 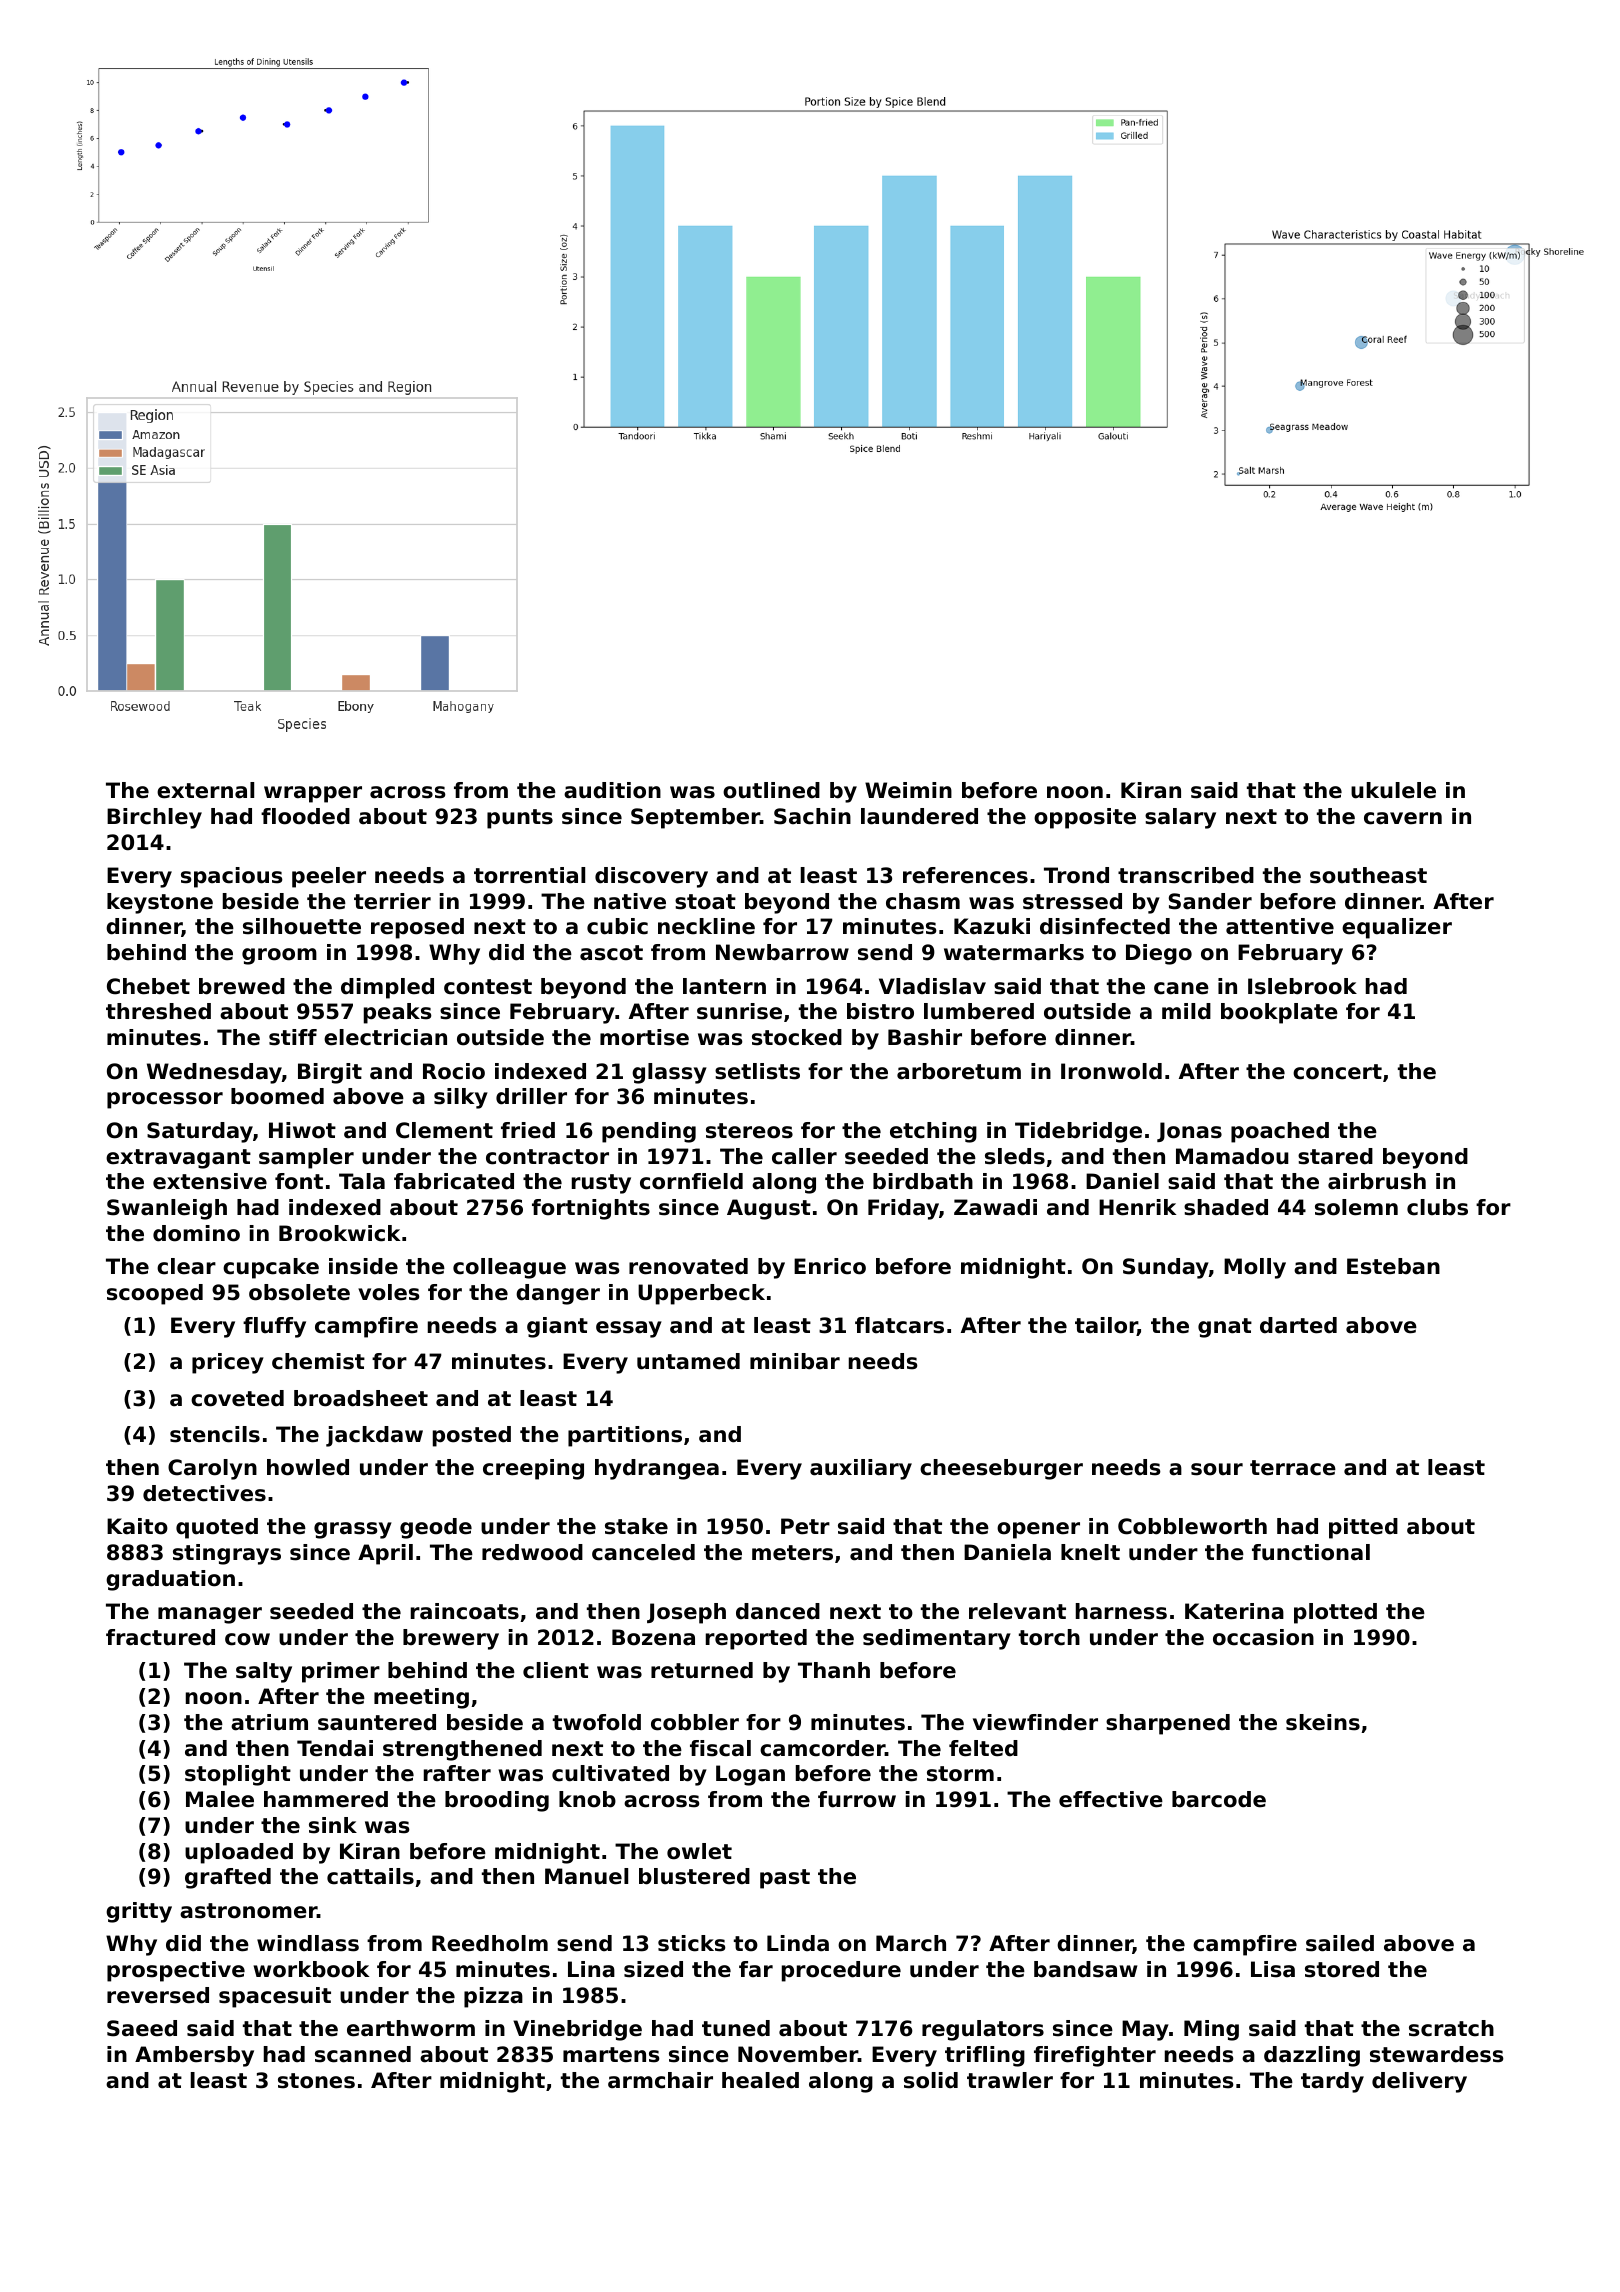 What do you see at coordinates (363, 1266) in the screenshot?
I see `inside` at bounding box center [363, 1266].
